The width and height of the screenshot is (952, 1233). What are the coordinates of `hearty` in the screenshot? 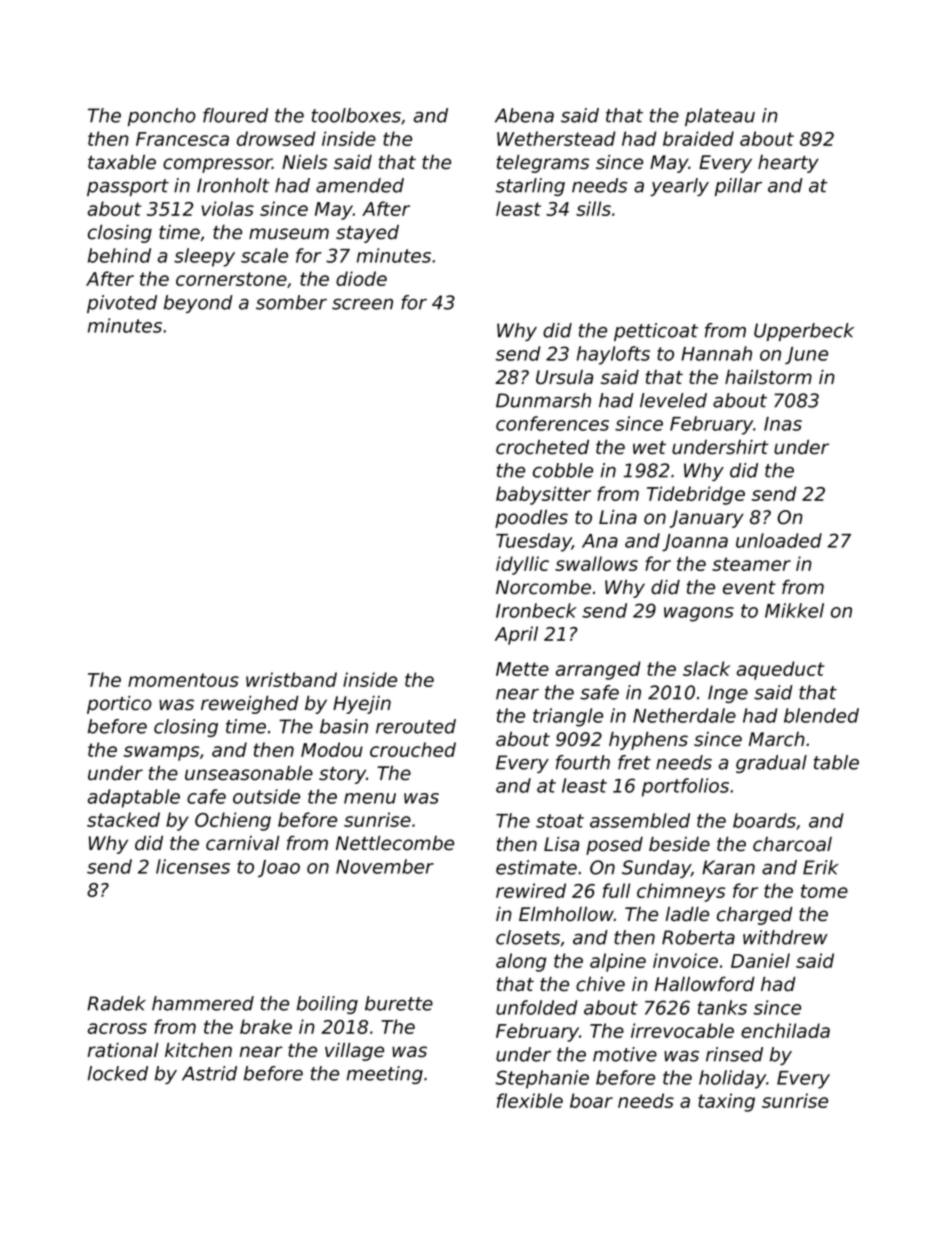 It's located at (788, 164).
